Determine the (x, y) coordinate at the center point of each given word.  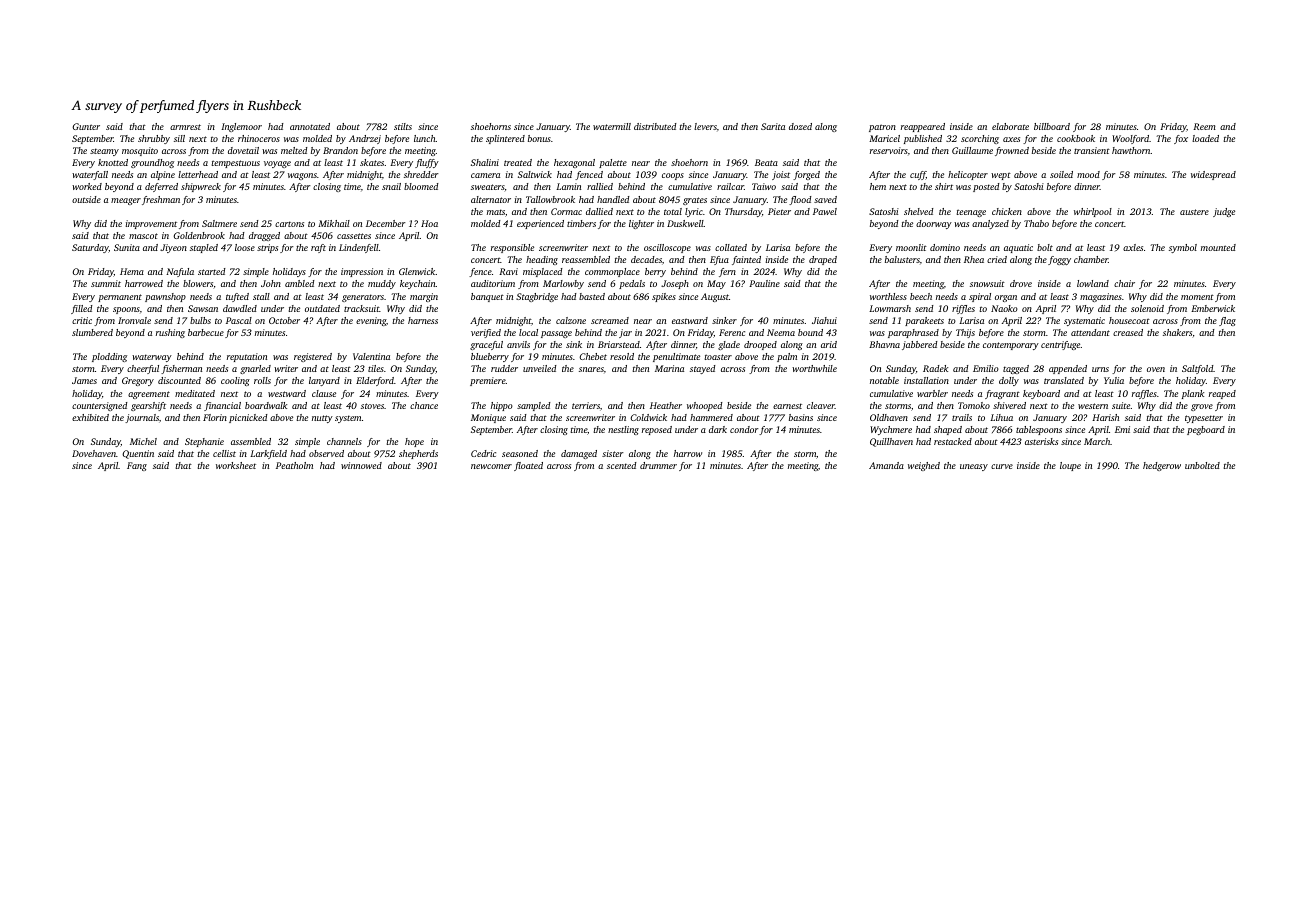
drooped (760, 345)
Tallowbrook (550, 199)
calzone (571, 320)
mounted (1218, 247)
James (84, 380)
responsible (512, 248)
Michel (143, 441)
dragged (264, 236)
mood (1088, 174)
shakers (1177, 332)
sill (179, 138)
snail (391, 186)
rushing (170, 333)
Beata (766, 162)
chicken (1007, 211)
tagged (1016, 369)
